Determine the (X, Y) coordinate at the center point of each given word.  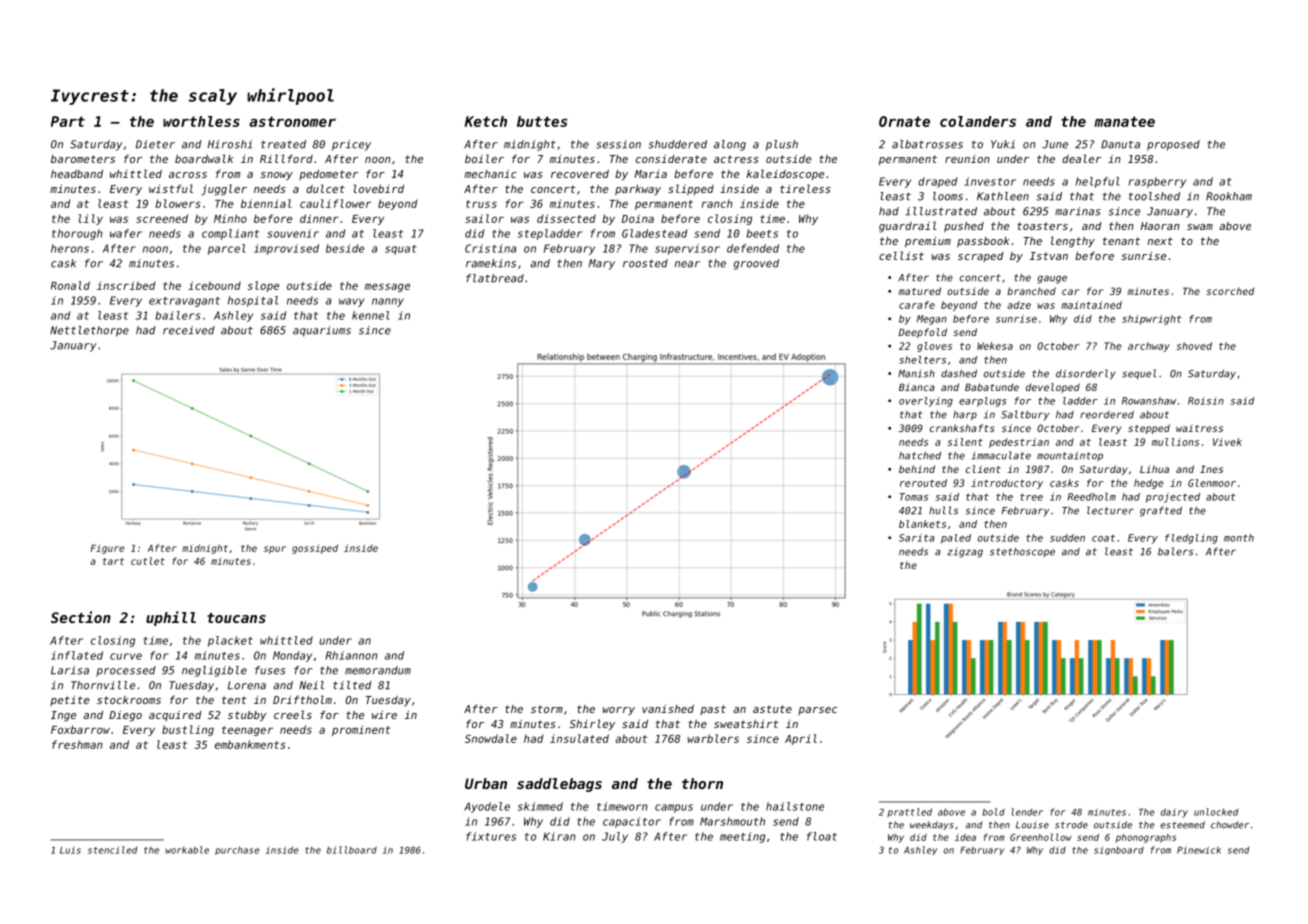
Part (68, 121)
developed (1053, 388)
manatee (1124, 121)
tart (113, 561)
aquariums (322, 331)
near (687, 264)
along (730, 145)
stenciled (112, 850)
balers (1175, 551)
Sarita (917, 538)
